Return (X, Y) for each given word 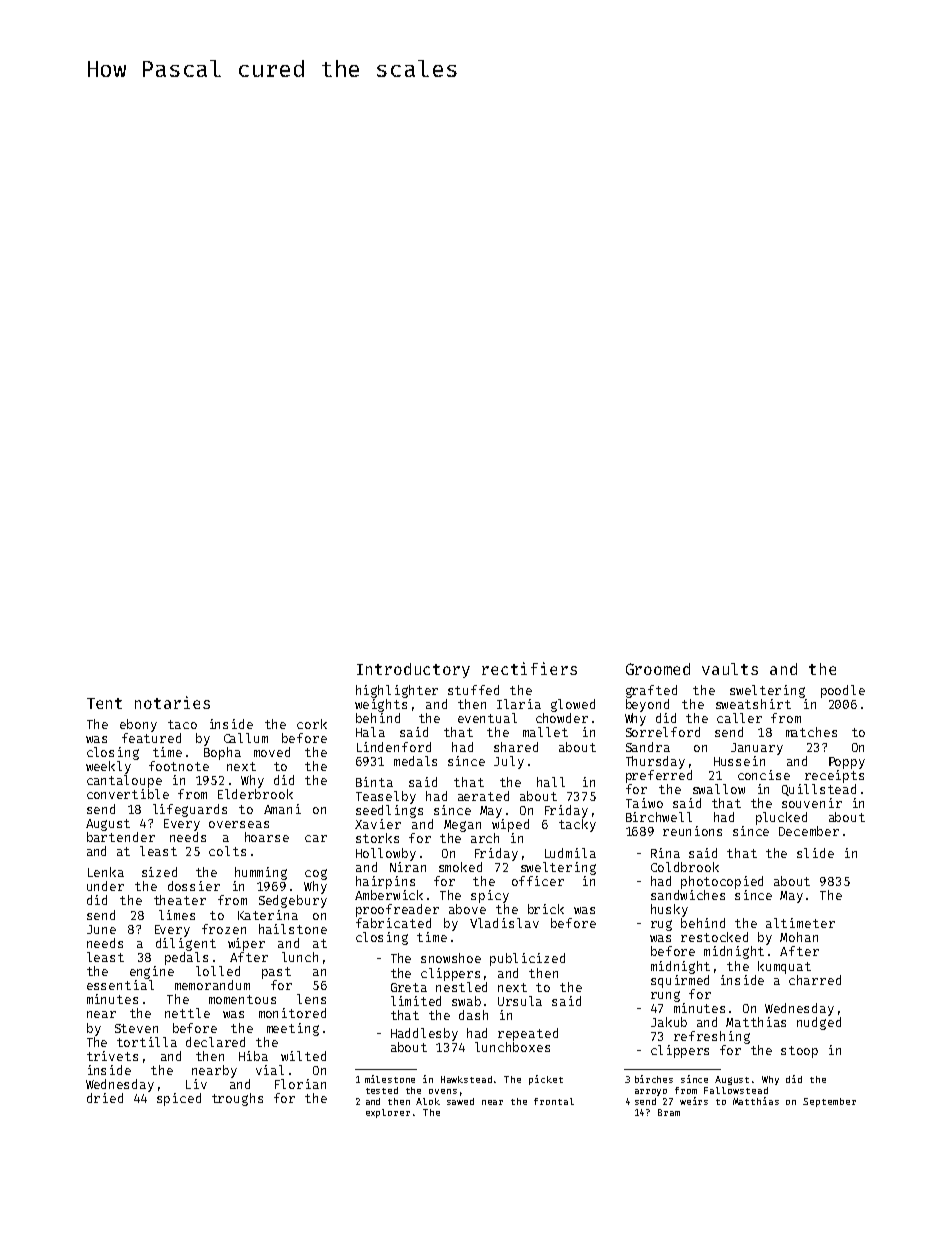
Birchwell (659, 817)
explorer (388, 1113)
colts (227, 851)
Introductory (413, 670)
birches (654, 1079)
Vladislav (504, 923)
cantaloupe (124, 781)
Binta (374, 782)
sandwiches (688, 895)
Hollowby (386, 854)
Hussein (739, 761)
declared (215, 1042)
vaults (730, 669)
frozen (224, 929)
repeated (528, 1034)
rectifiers (529, 668)
